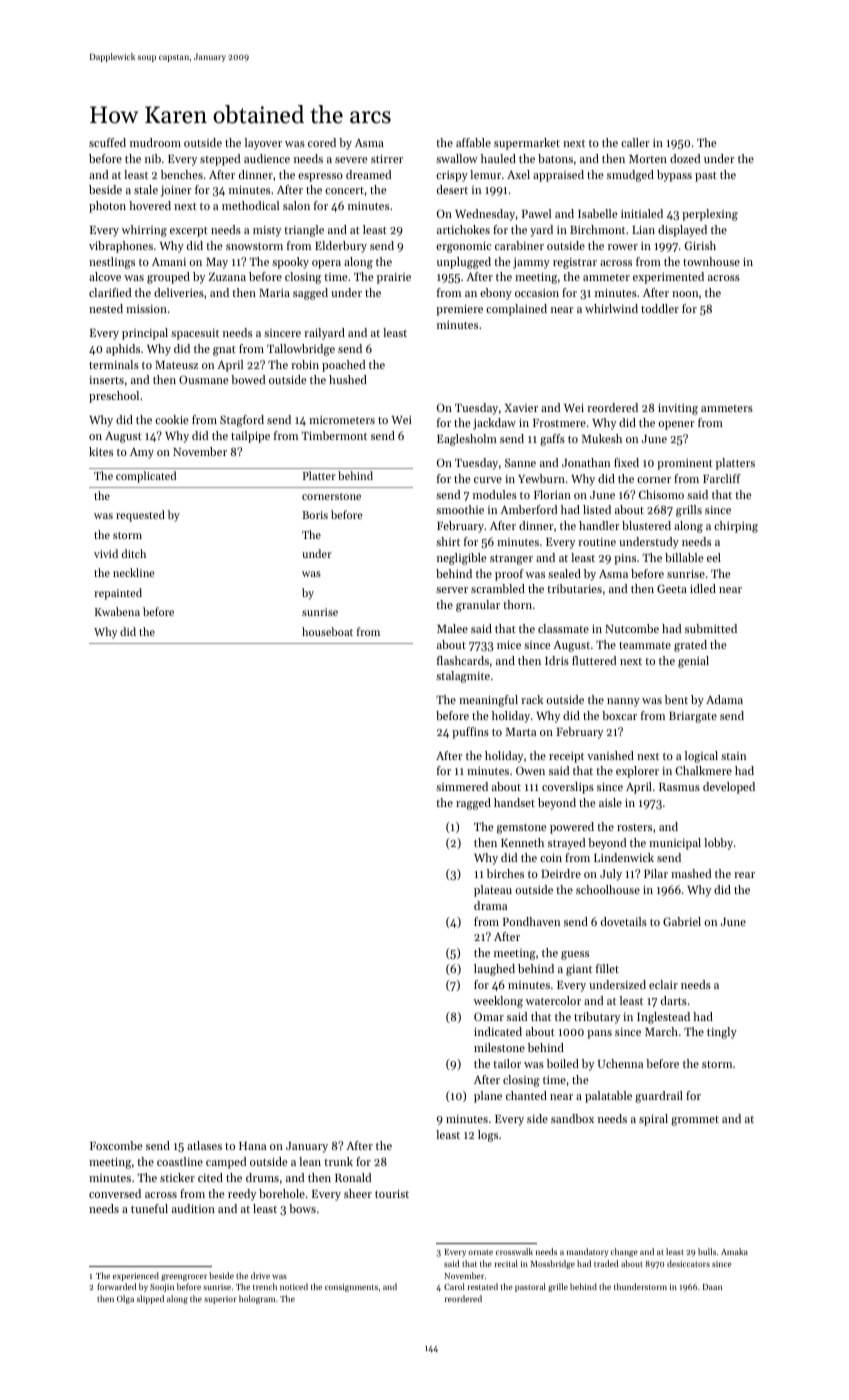 This document has height=1400, width=849. I want to click on watercolor, so click(553, 1000).
